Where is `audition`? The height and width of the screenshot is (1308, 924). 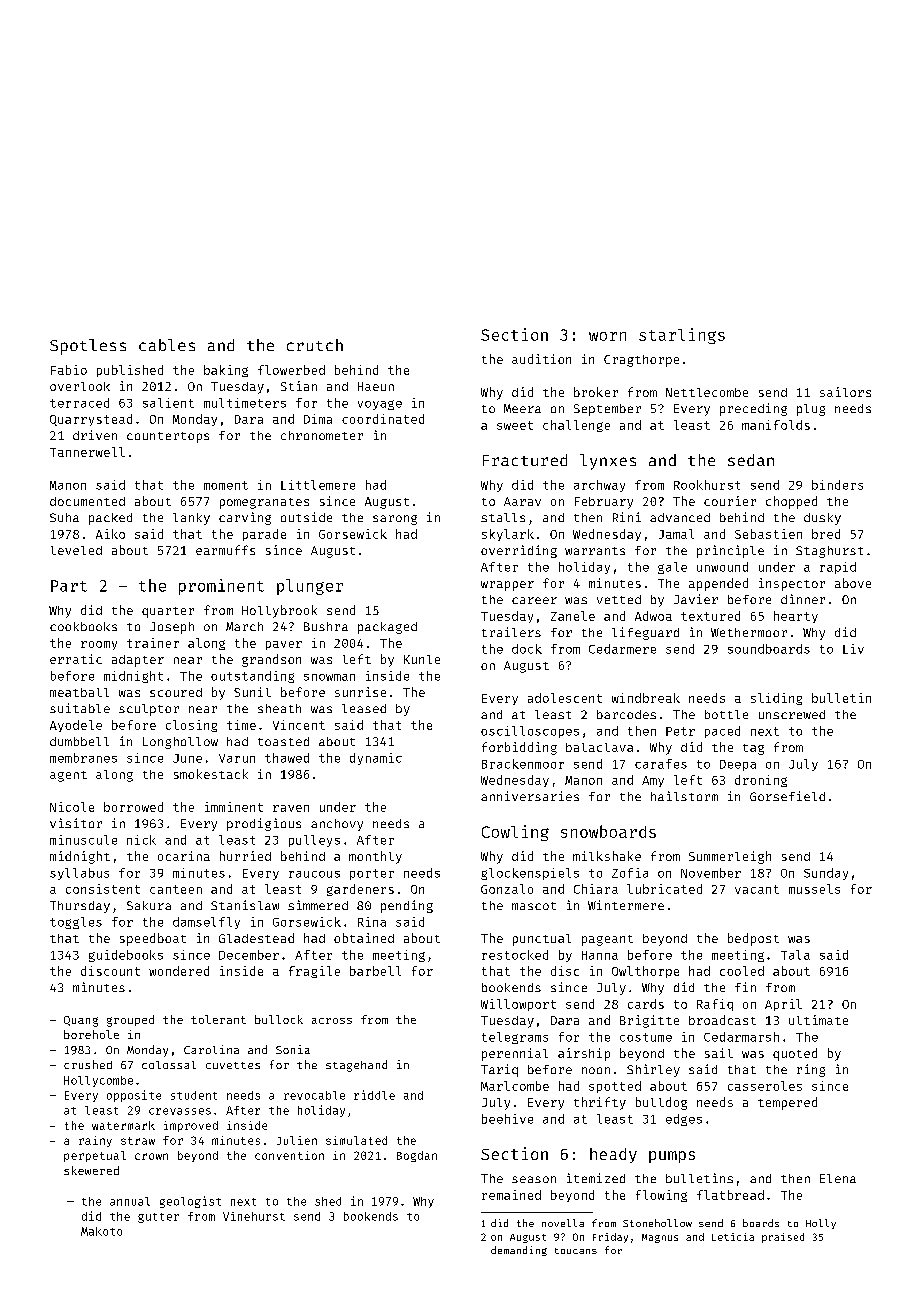
audition is located at coordinates (541, 359).
